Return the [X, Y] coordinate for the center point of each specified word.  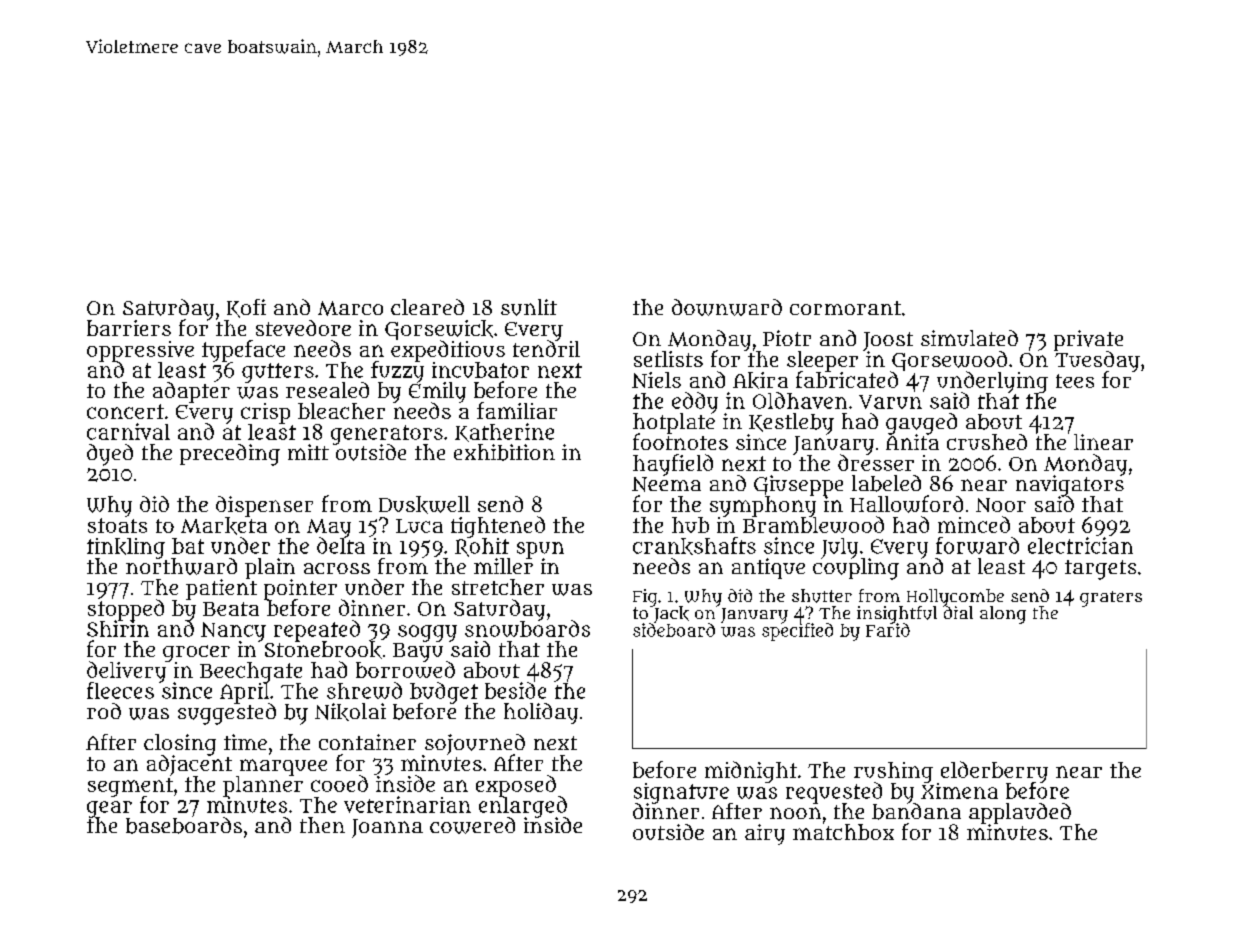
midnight [751, 772]
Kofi [246, 308]
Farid [888, 630]
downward [727, 307]
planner [263, 786]
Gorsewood [949, 361]
